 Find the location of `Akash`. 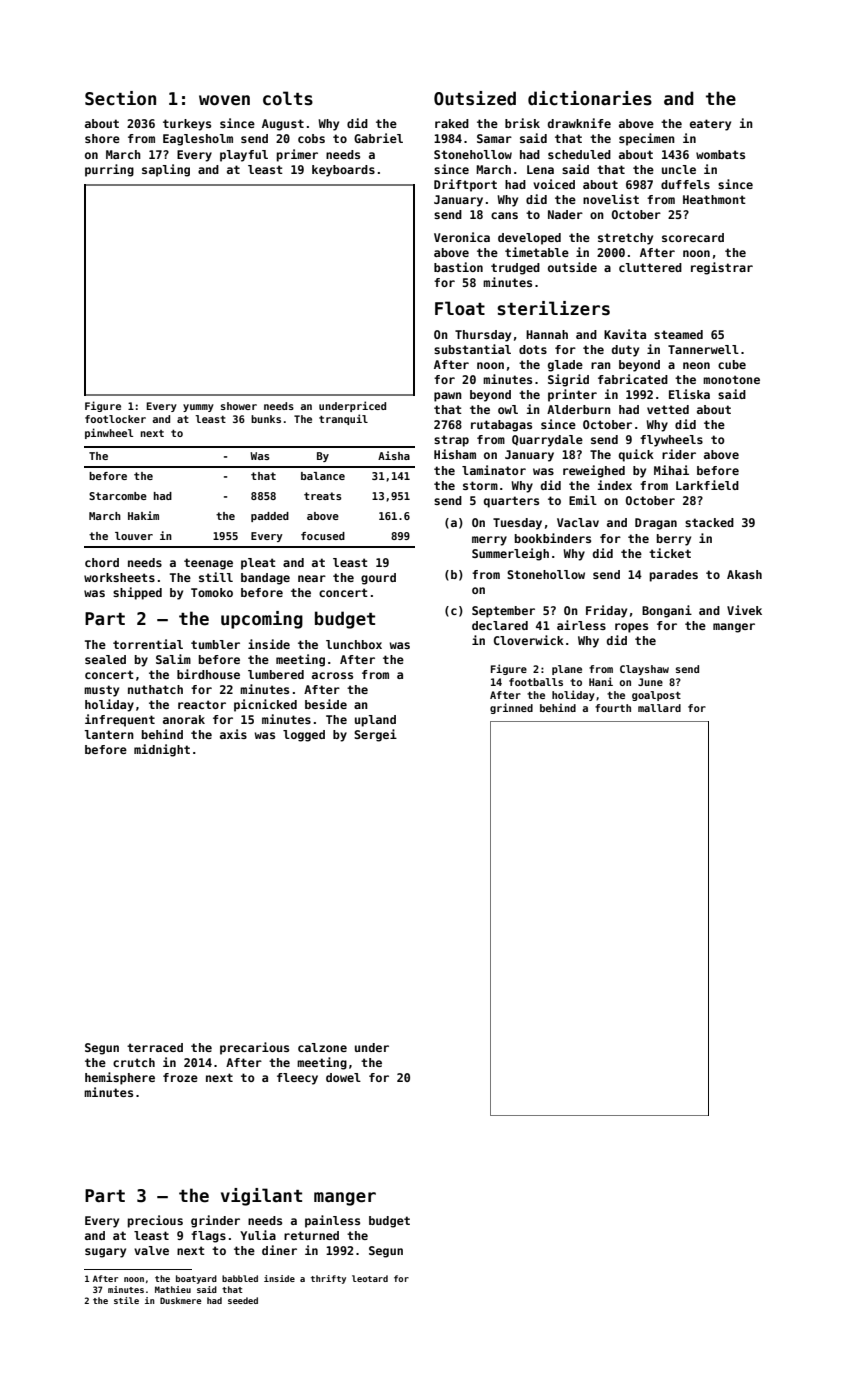

Akash is located at coordinates (744, 574).
